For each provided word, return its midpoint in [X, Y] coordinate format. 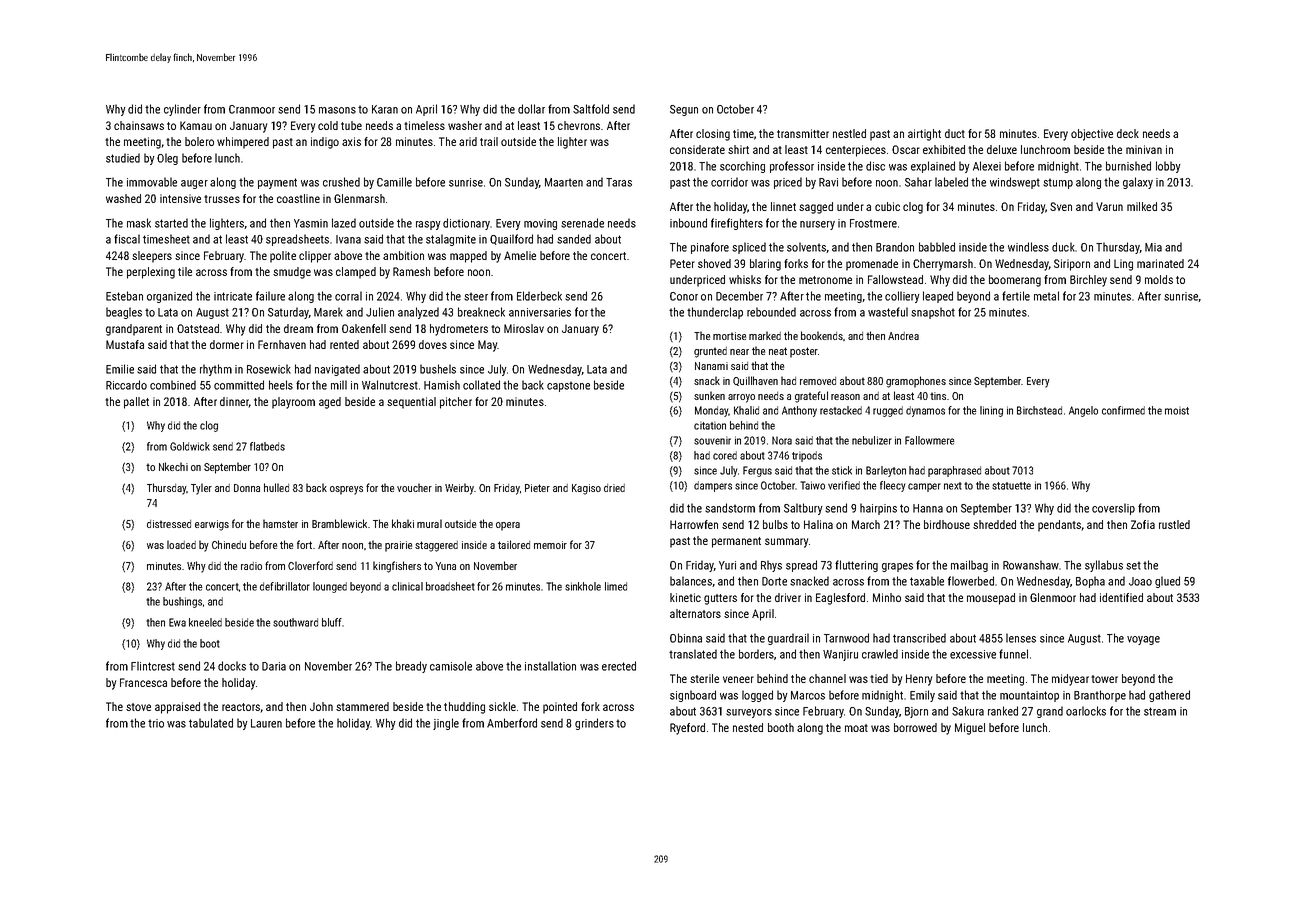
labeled [951, 182]
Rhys [771, 566]
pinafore [710, 248]
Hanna [928, 508]
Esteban [124, 296]
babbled [937, 247]
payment [277, 183]
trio [156, 723]
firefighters [737, 224]
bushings [182, 602]
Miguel [970, 729]
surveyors [749, 713]
